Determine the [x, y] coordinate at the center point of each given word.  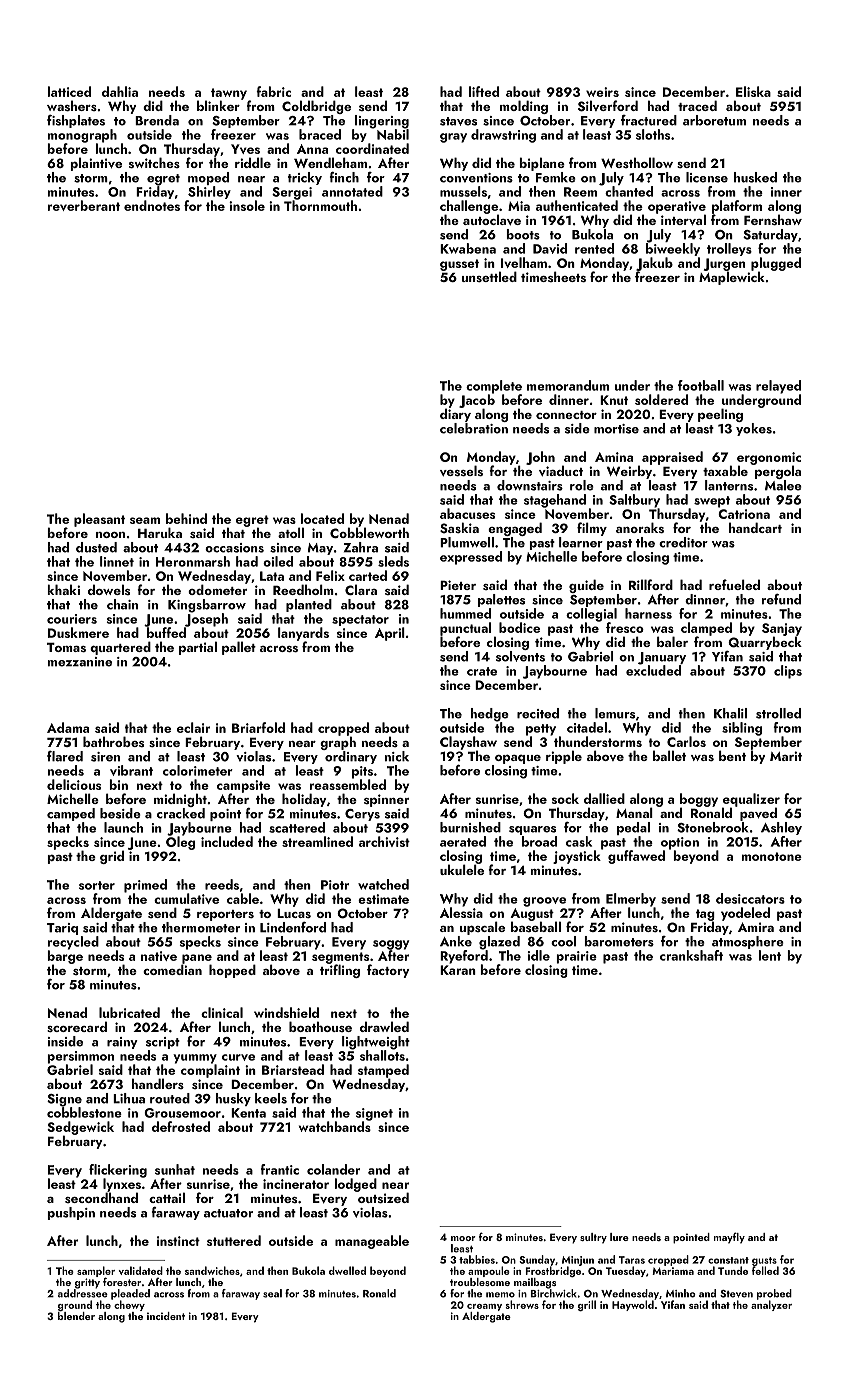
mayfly [729, 1238]
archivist [384, 841]
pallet [239, 648]
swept [712, 502]
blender [76, 1316]
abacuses [467, 513]
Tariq [62, 929]
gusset [459, 265]
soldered [661, 399]
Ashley [781, 828]
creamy [484, 1307]
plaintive [96, 164]
